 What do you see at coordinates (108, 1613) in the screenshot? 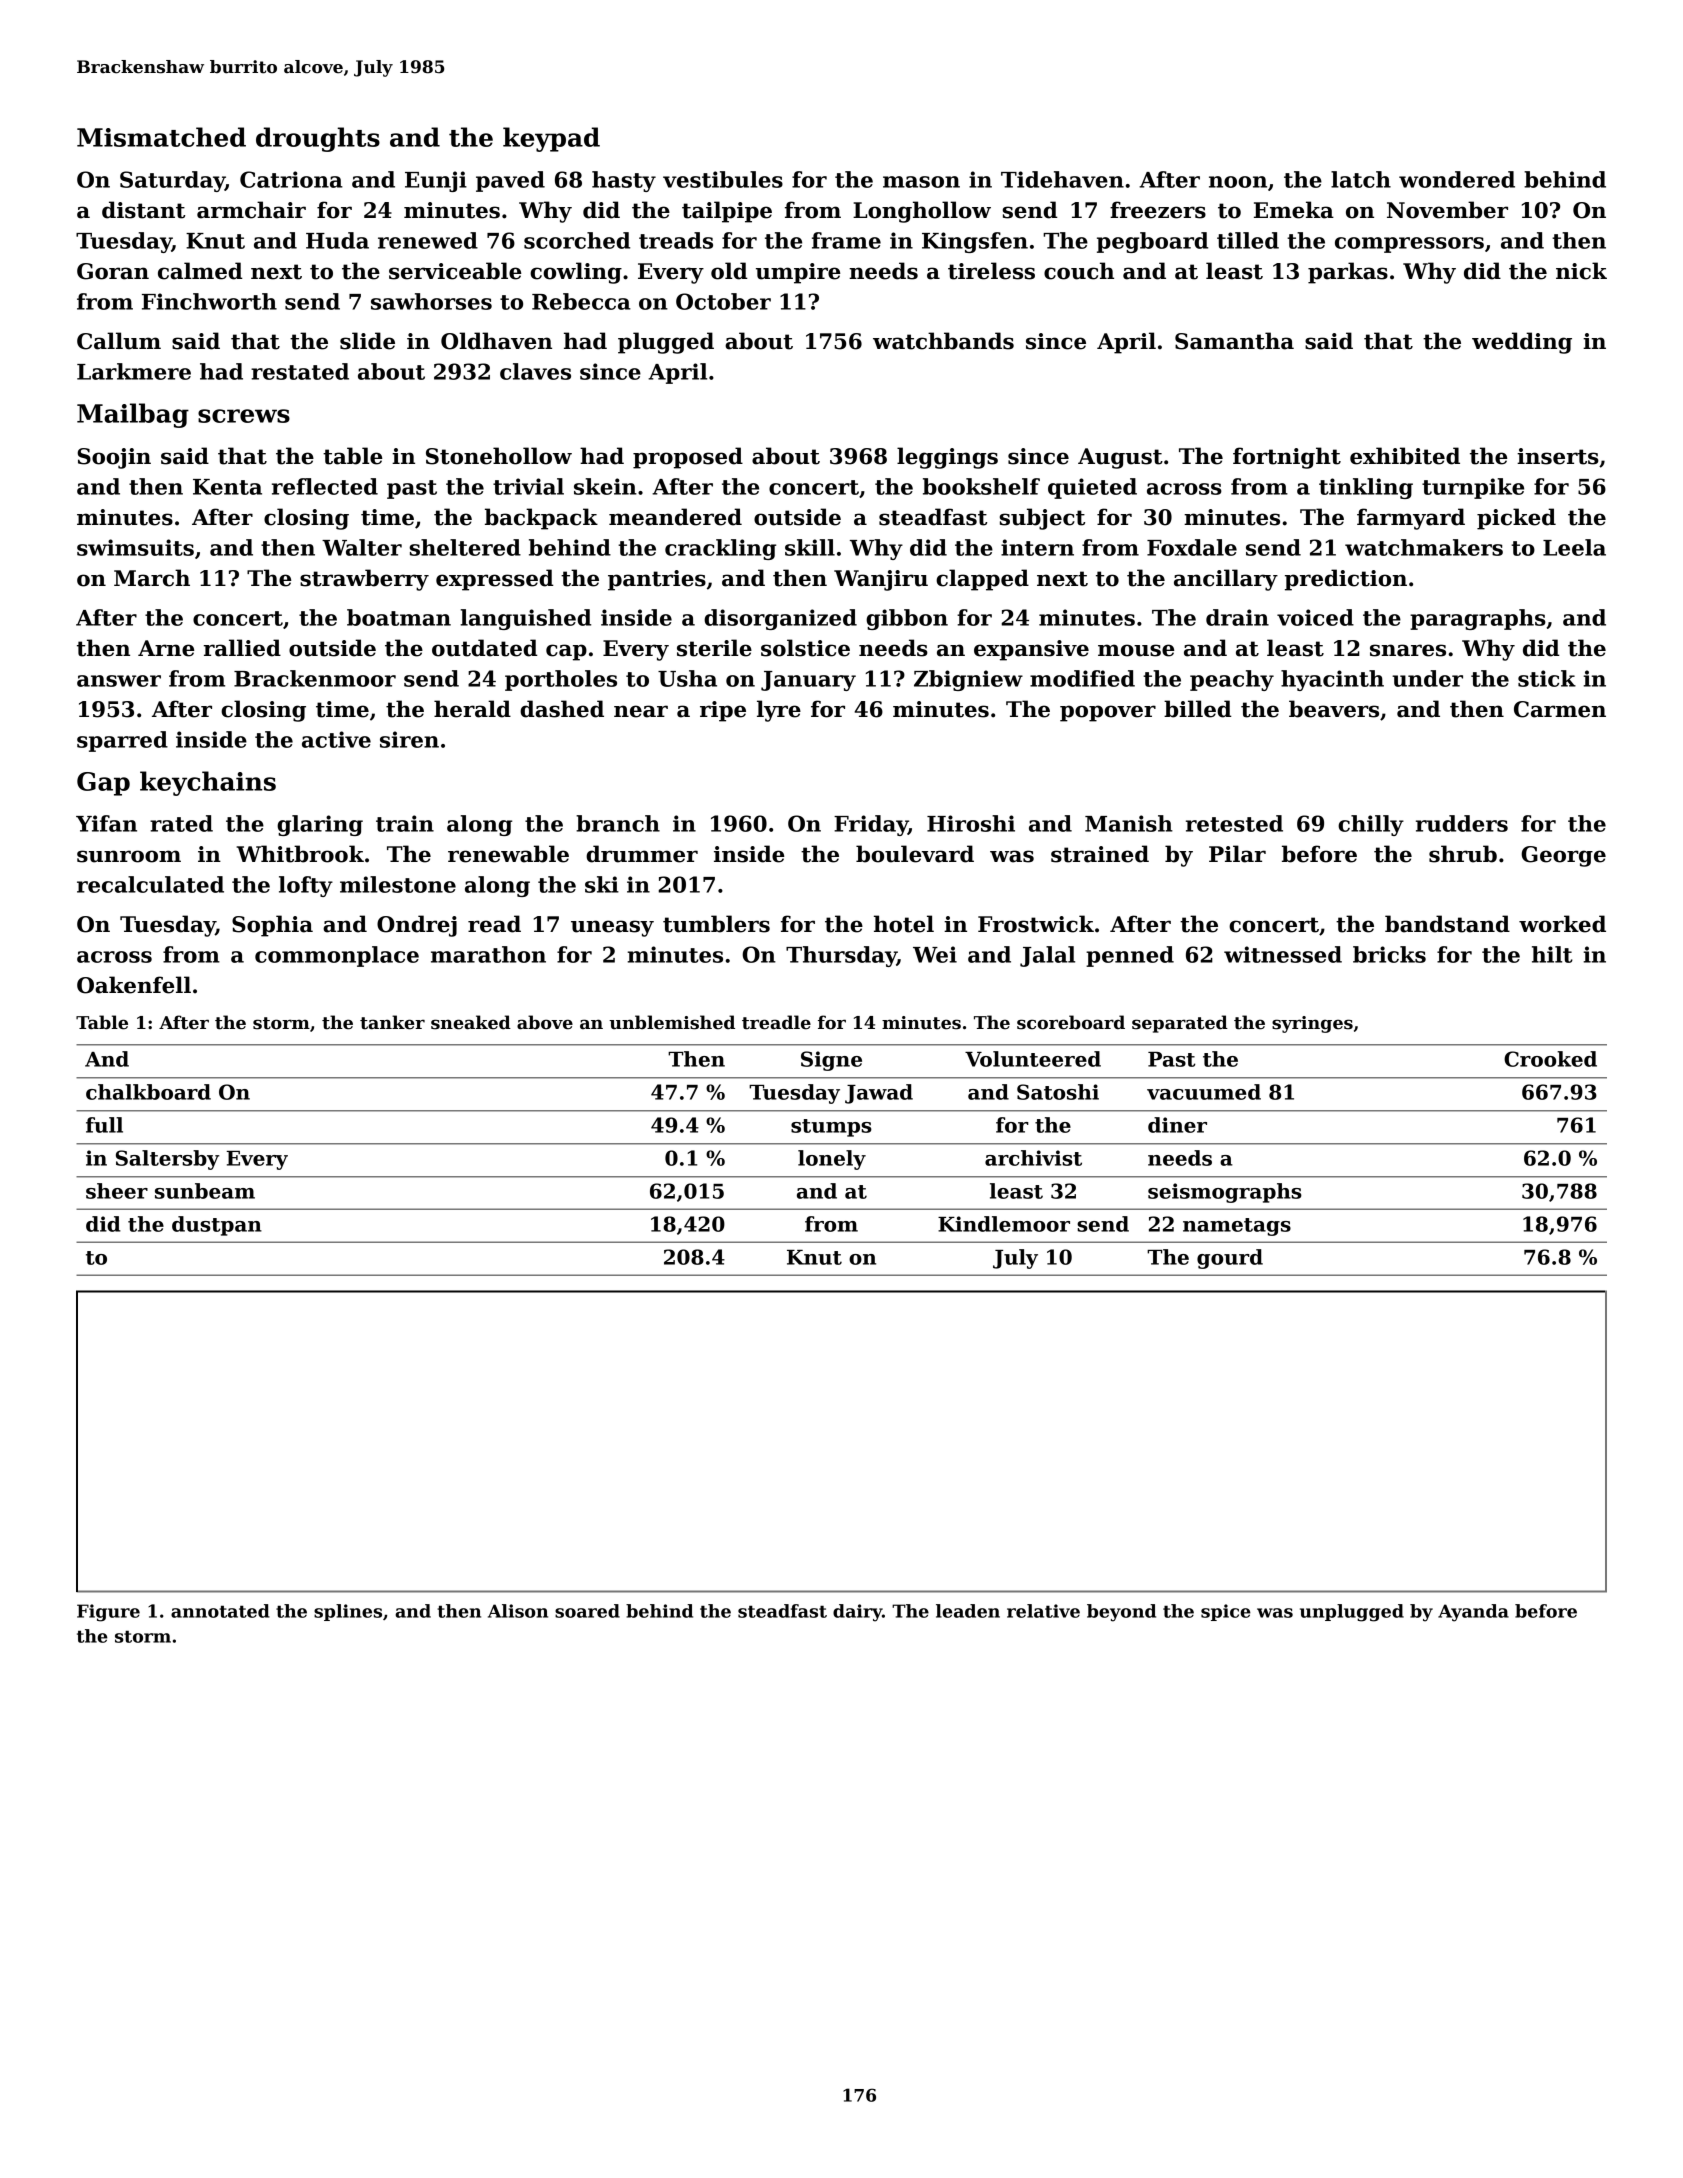
I see `Figure` at bounding box center [108, 1613].
